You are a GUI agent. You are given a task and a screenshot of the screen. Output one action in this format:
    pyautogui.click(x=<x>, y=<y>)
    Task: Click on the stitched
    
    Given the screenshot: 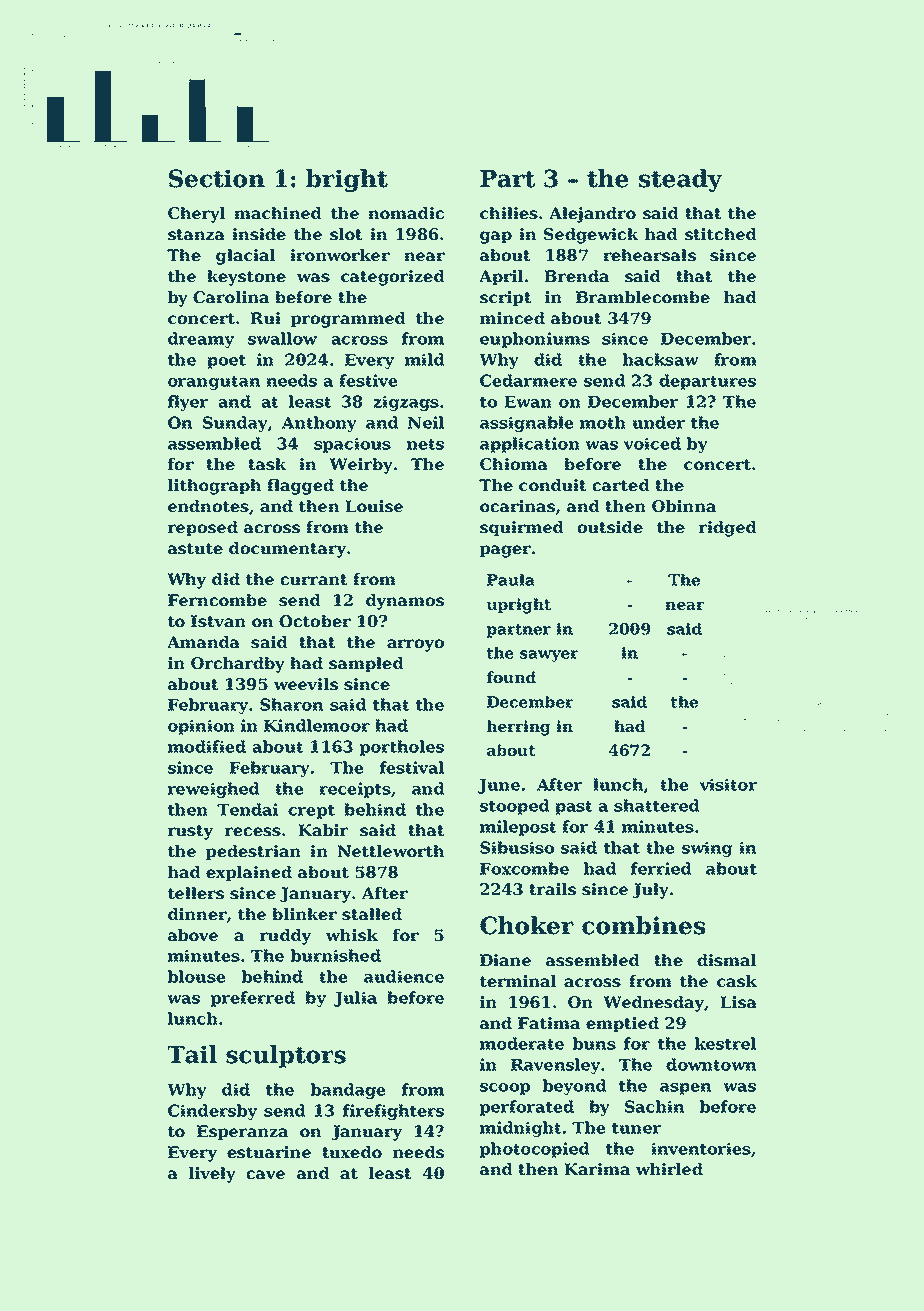 What is the action you would take?
    pyautogui.click(x=721, y=234)
